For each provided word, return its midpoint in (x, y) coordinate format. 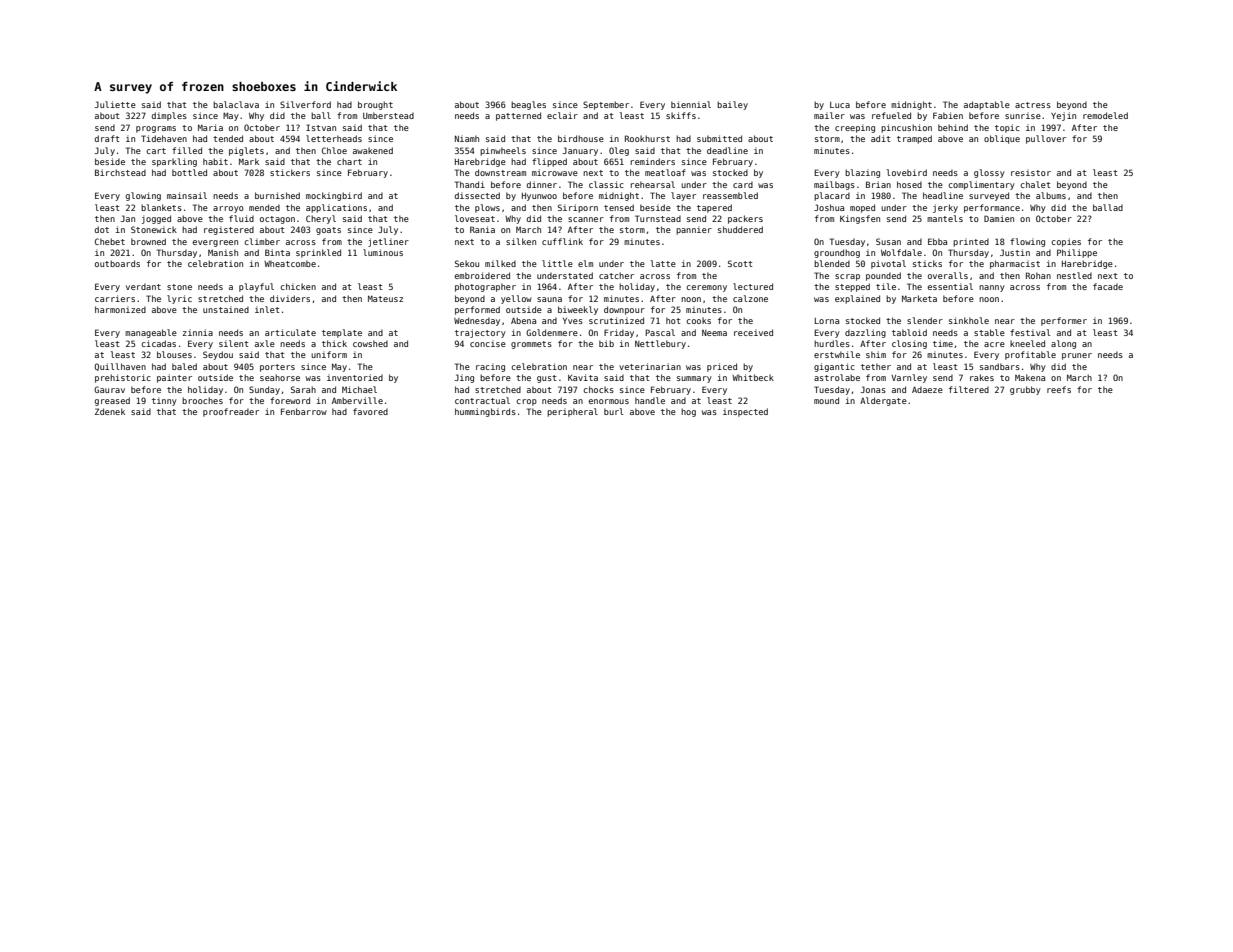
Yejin (1063, 116)
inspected (745, 412)
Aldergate (883, 401)
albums (1051, 195)
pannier (694, 231)
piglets (246, 151)
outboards (117, 263)
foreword (290, 400)
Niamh (467, 138)
